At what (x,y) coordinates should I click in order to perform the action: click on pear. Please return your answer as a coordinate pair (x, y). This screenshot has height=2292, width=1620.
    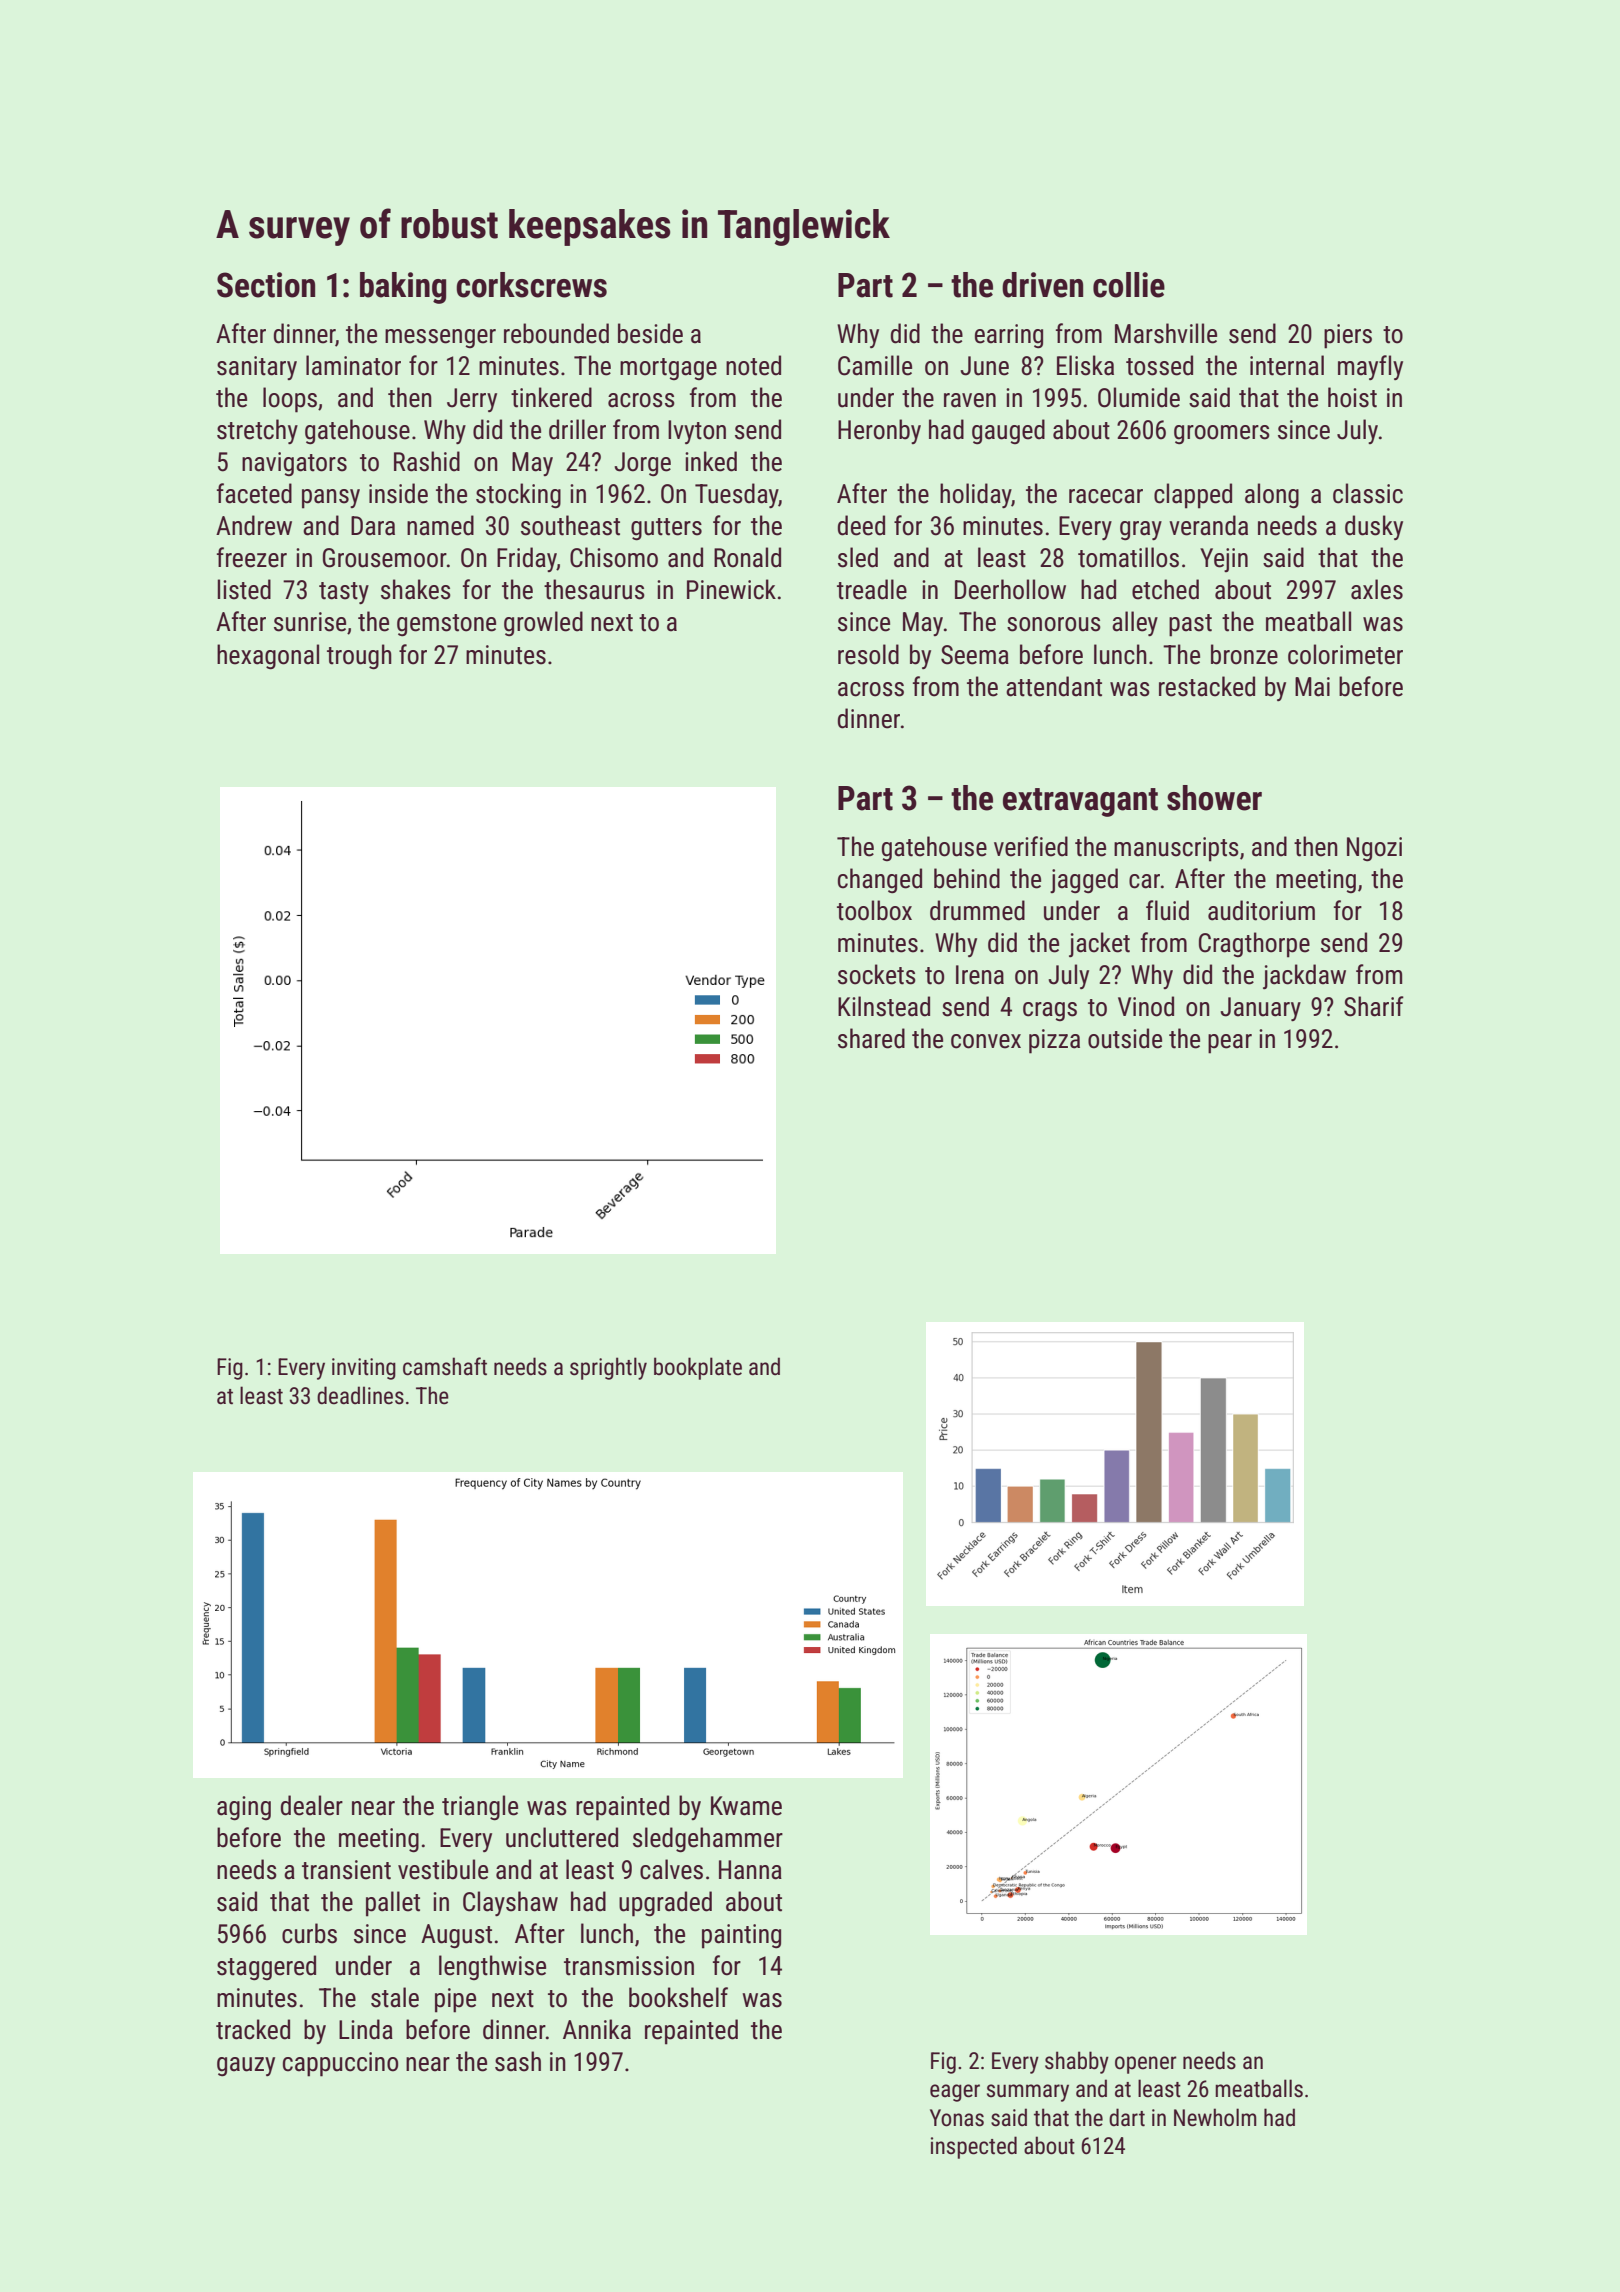
    Looking at the image, I should click on (1230, 1044).
